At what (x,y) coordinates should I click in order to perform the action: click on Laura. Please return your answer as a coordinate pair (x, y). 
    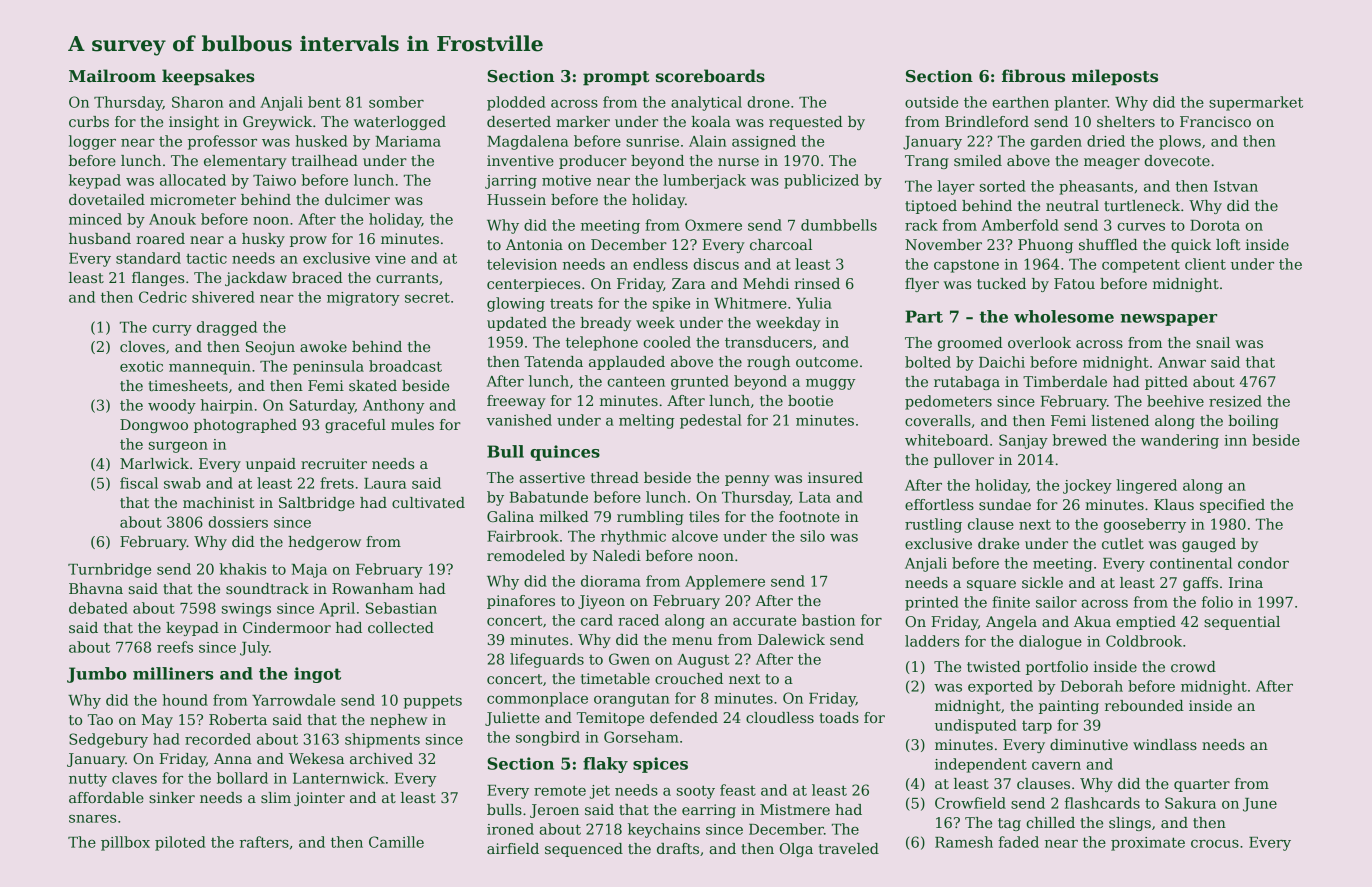
    Looking at the image, I should click on (385, 483).
